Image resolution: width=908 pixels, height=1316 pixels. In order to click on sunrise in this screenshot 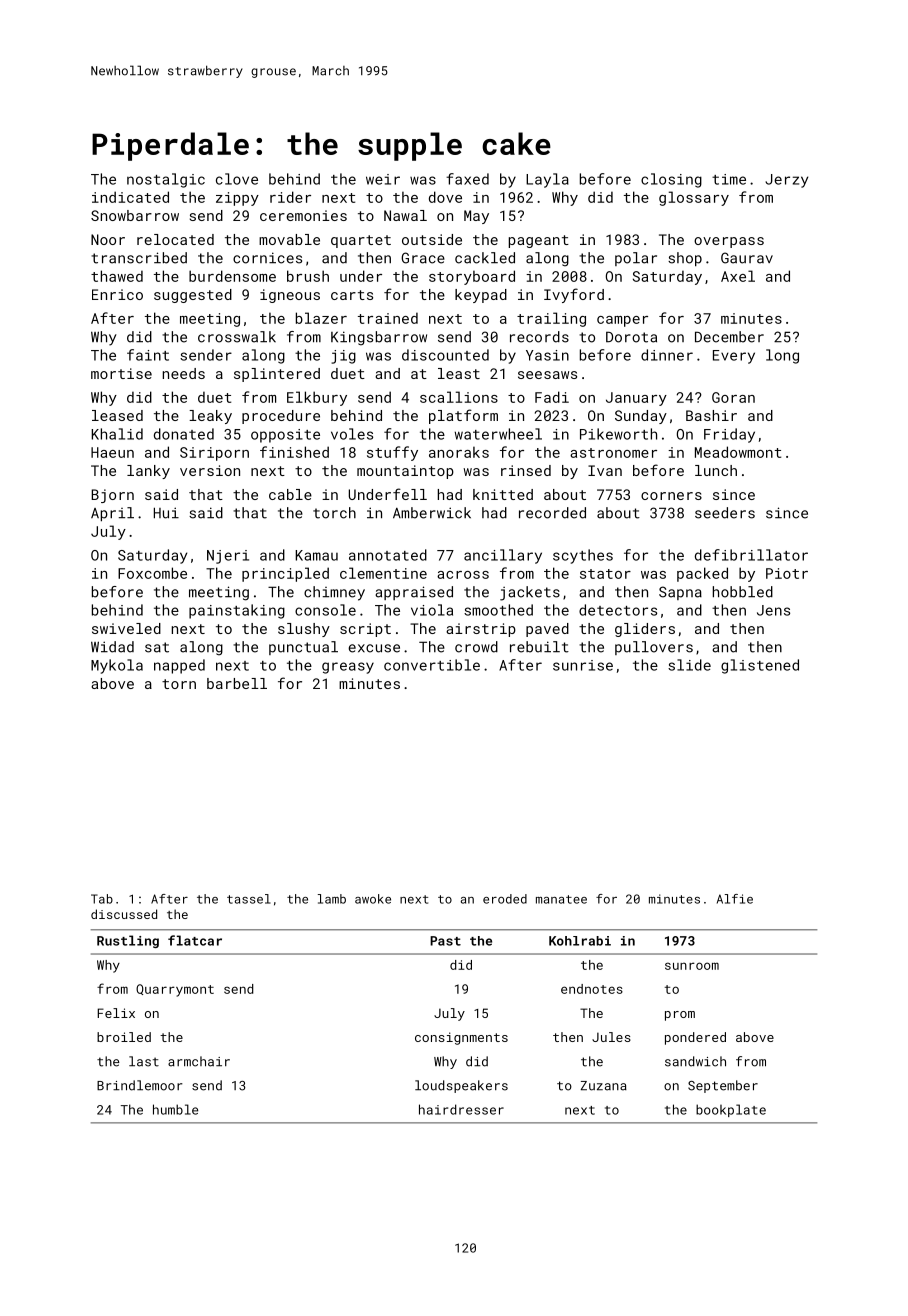, I will do `click(583, 665)`.
